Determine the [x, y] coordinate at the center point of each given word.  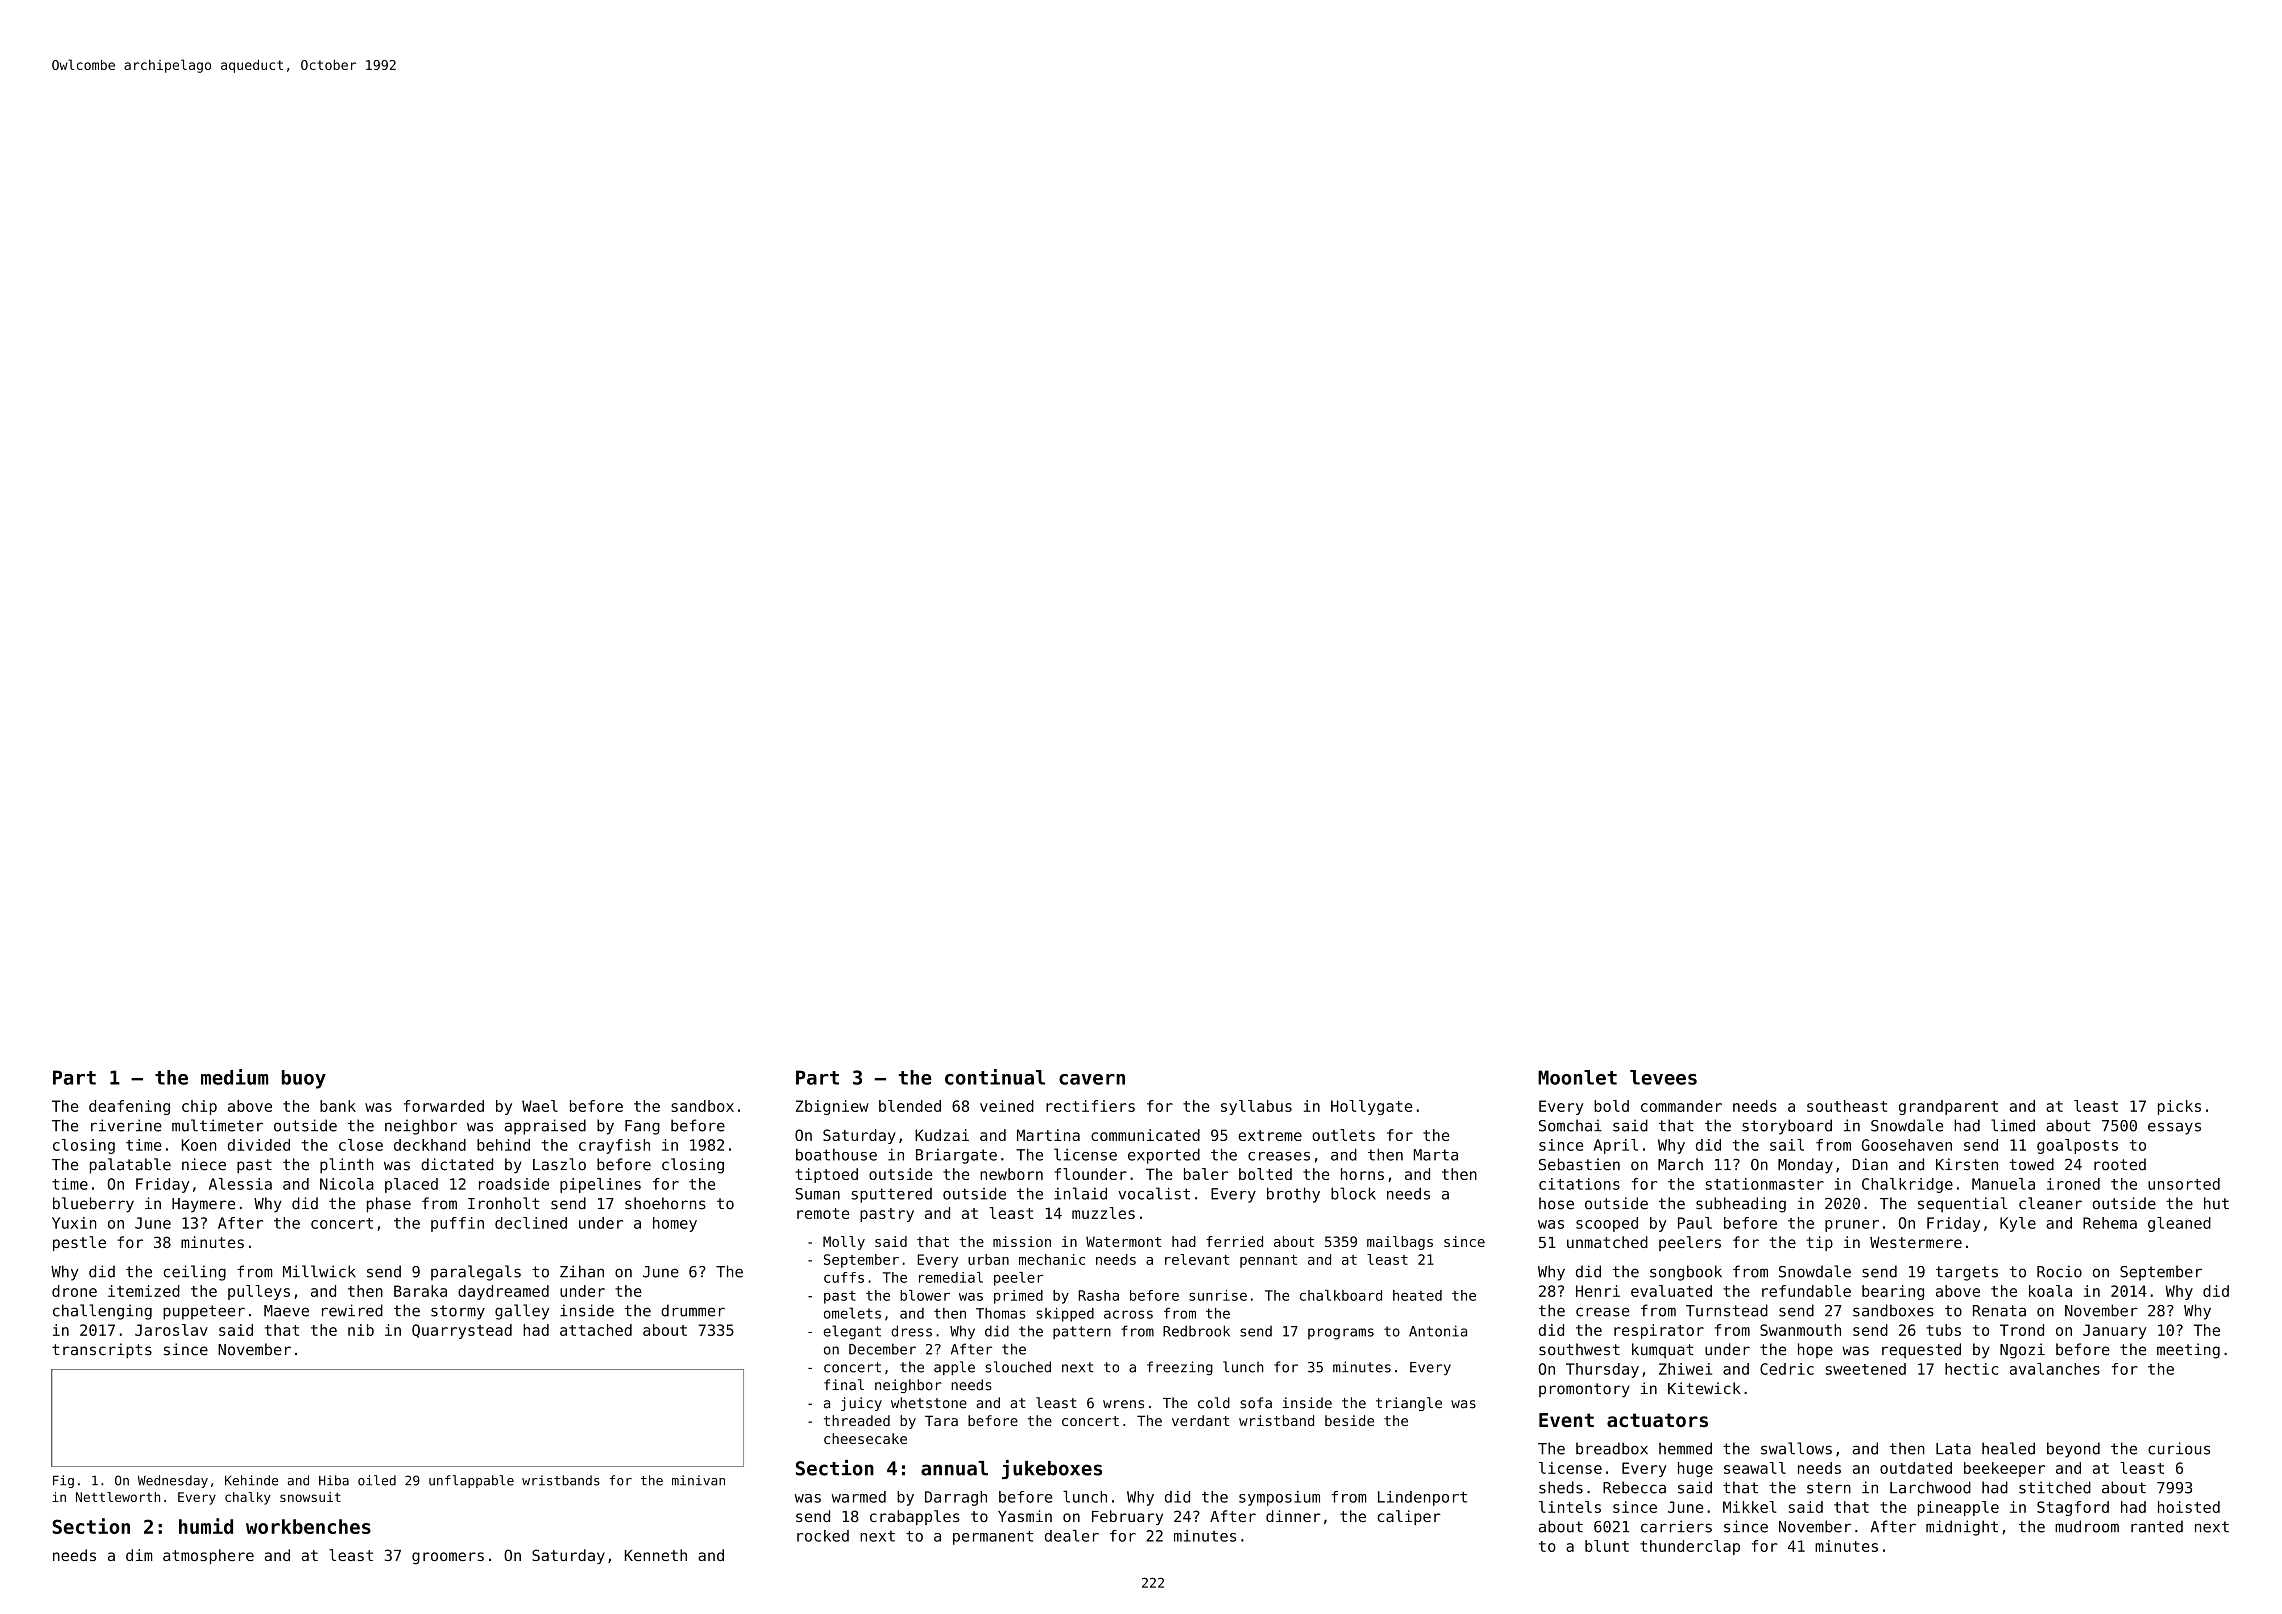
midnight [1962, 1528]
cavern [1092, 1079]
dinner [1293, 1516]
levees [1663, 1077]
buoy [304, 1079]
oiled [377, 1480]
